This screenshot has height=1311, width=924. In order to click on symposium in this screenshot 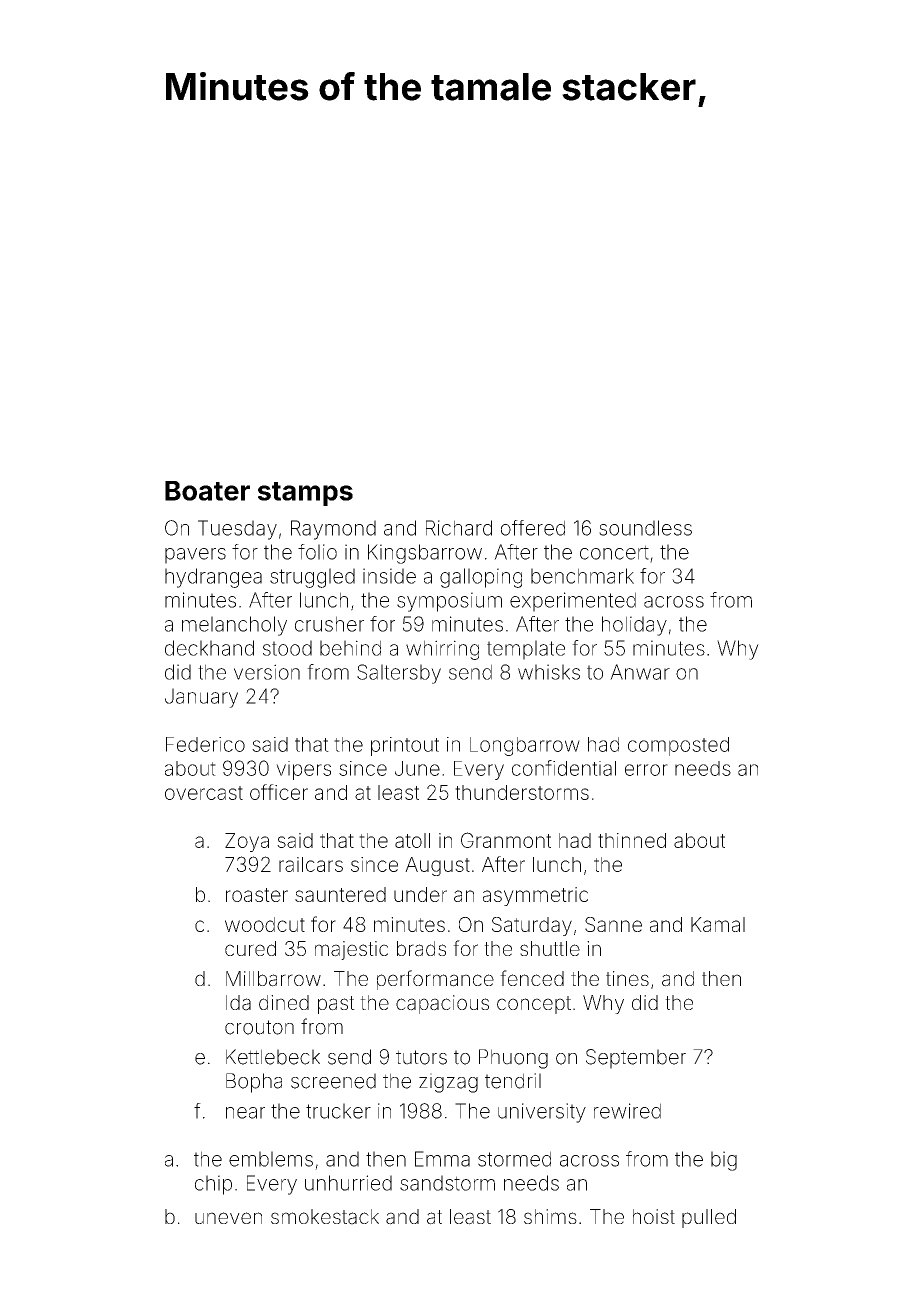, I will do `click(449, 602)`.
